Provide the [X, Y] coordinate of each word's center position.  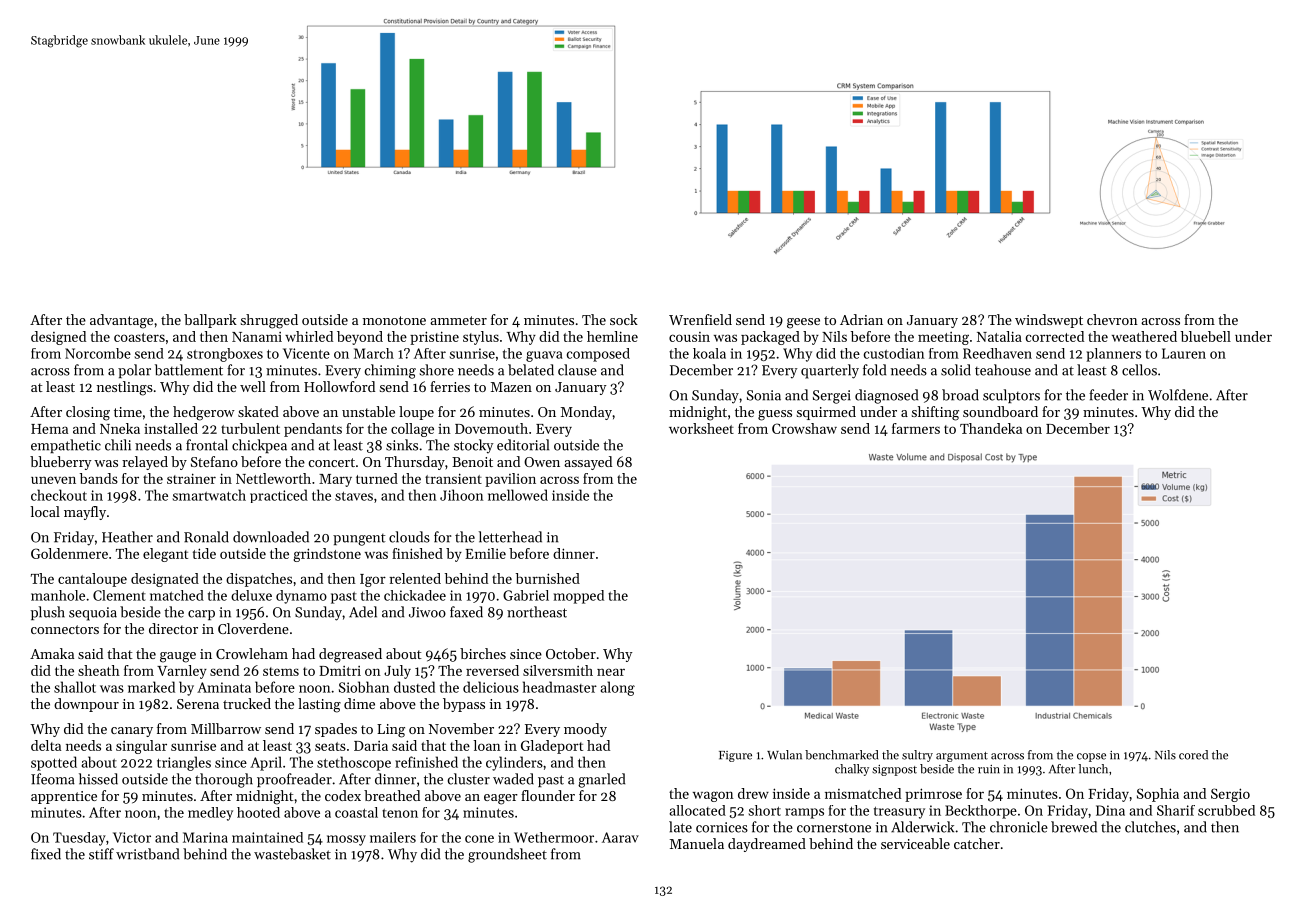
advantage [121, 321]
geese [803, 323]
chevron [1112, 319]
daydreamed [767, 845]
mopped [579, 597]
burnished [548, 578]
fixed [46, 854]
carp [201, 615]
